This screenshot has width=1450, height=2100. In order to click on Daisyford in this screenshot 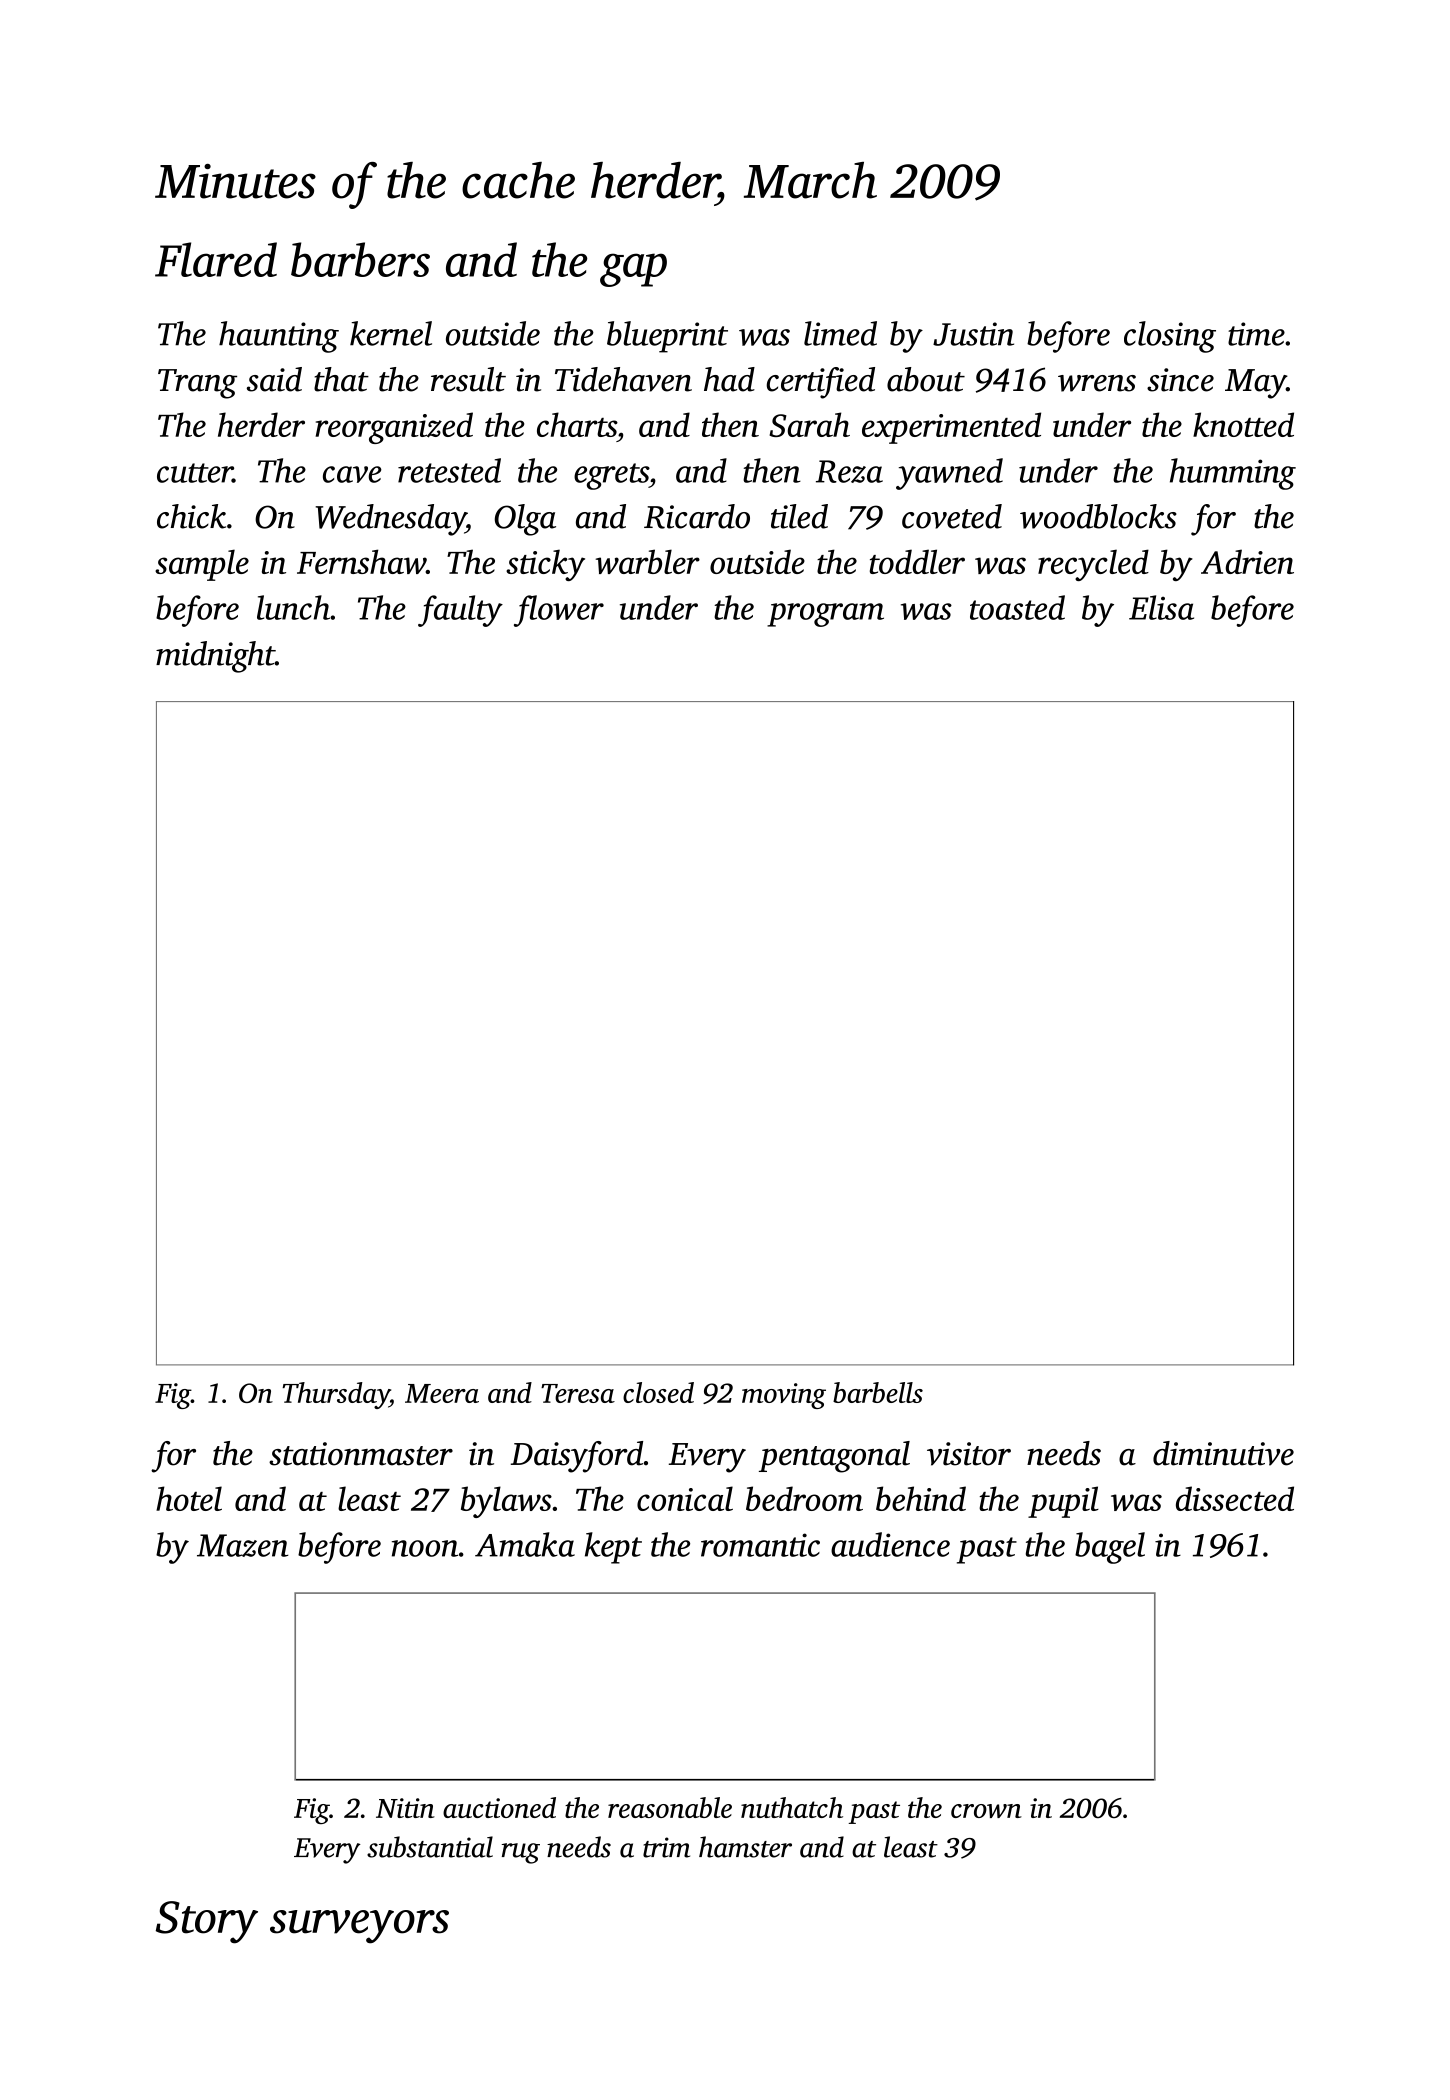, I will do `click(577, 1457)`.
